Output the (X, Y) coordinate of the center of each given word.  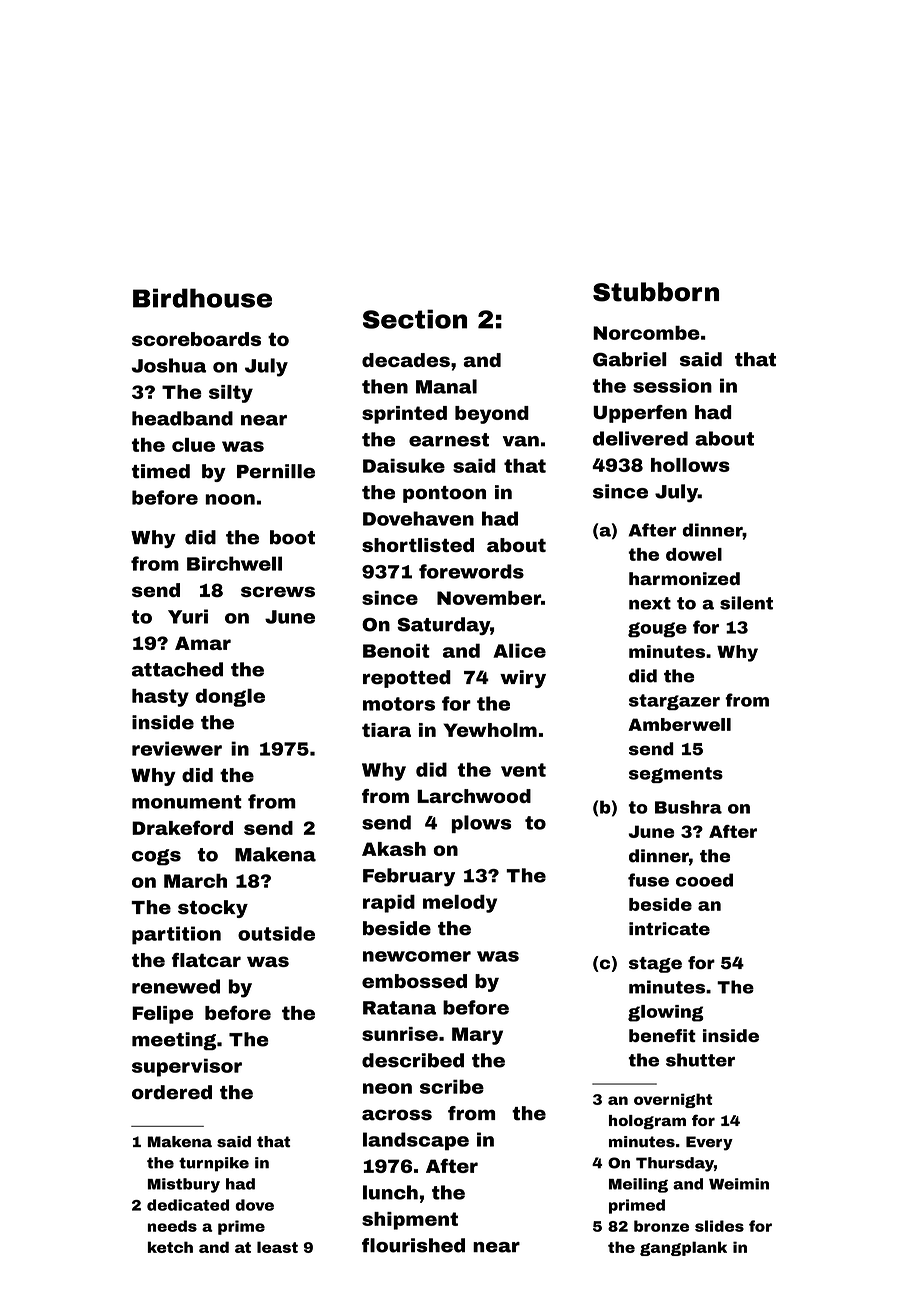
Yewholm (490, 730)
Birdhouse (202, 298)
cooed (704, 880)
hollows (690, 465)
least (277, 1247)
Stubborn (656, 292)
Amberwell (679, 724)
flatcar (206, 960)
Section (415, 319)
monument (187, 802)
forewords (471, 571)
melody (460, 904)
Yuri (188, 616)
